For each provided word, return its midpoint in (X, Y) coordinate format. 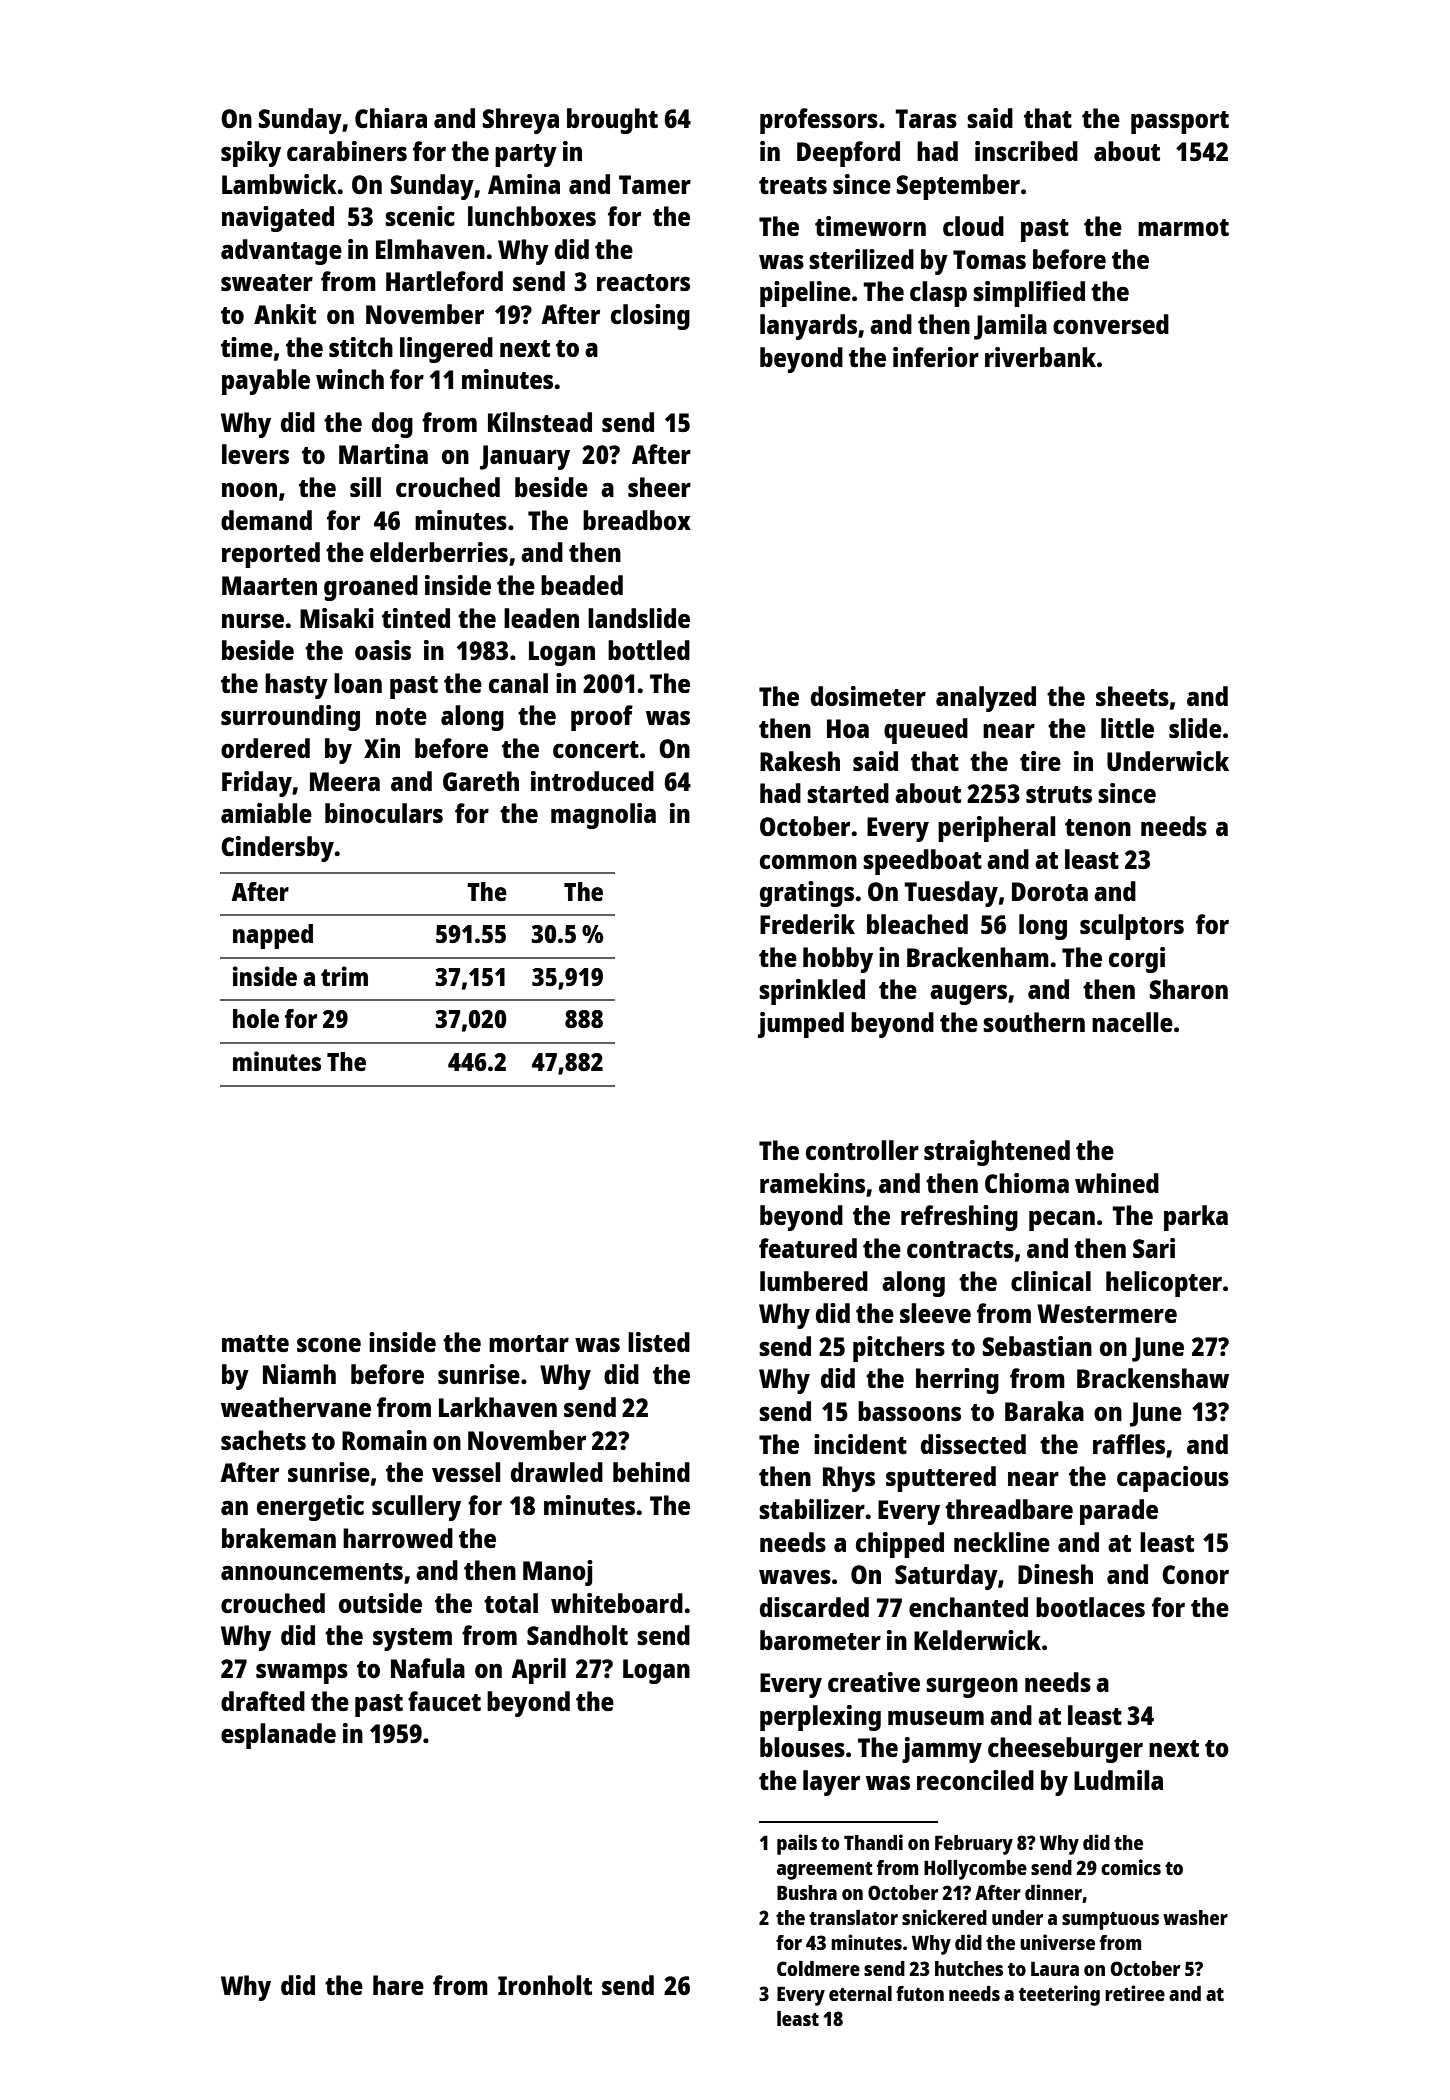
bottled (649, 650)
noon (249, 489)
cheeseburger (1065, 1750)
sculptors (1132, 927)
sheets (1132, 696)
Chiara (391, 118)
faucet (444, 1701)
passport (1180, 122)
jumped (801, 1025)
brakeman (279, 1538)
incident (860, 1444)
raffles (1129, 1444)
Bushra (807, 1892)
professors (819, 121)
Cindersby (278, 849)
